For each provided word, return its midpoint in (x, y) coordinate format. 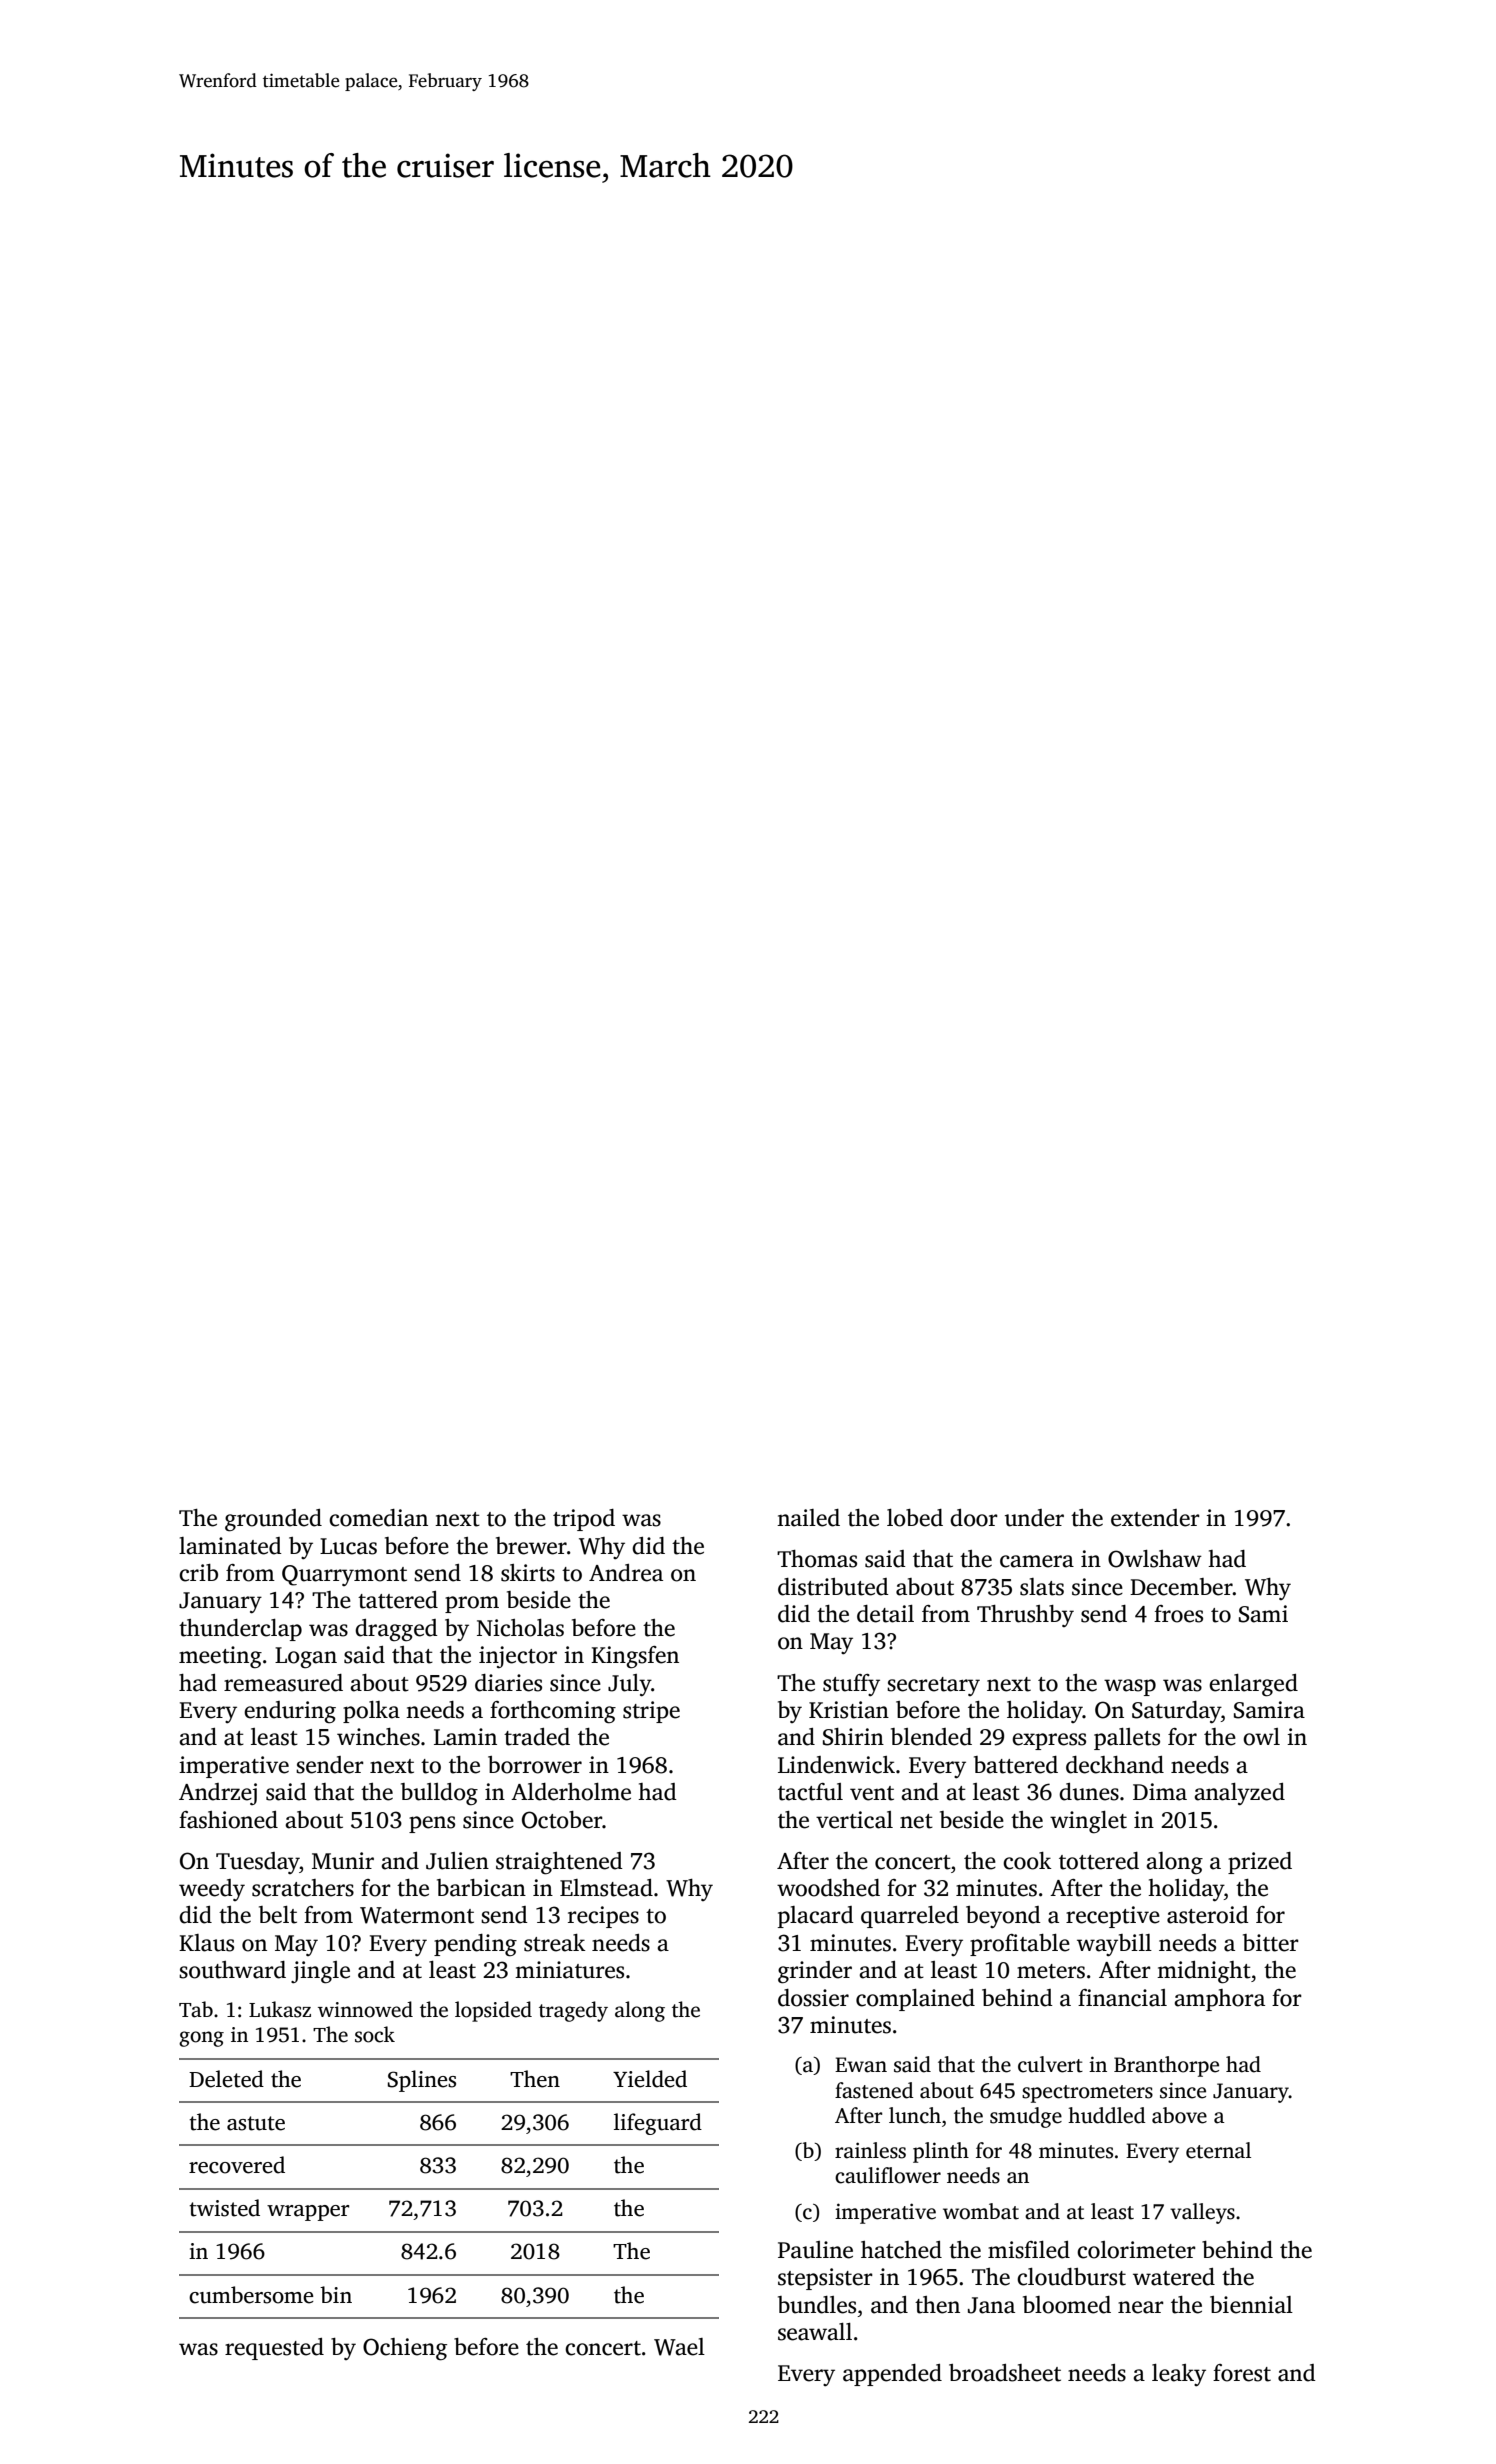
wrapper (308, 2213)
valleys (1202, 2213)
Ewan (861, 2065)
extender (1155, 1518)
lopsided (493, 2011)
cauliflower (888, 2175)
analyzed (1239, 1794)
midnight (1204, 1972)
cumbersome (251, 2295)
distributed (833, 1587)
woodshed (828, 1888)
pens (432, 1824)
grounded (273, 1520)
